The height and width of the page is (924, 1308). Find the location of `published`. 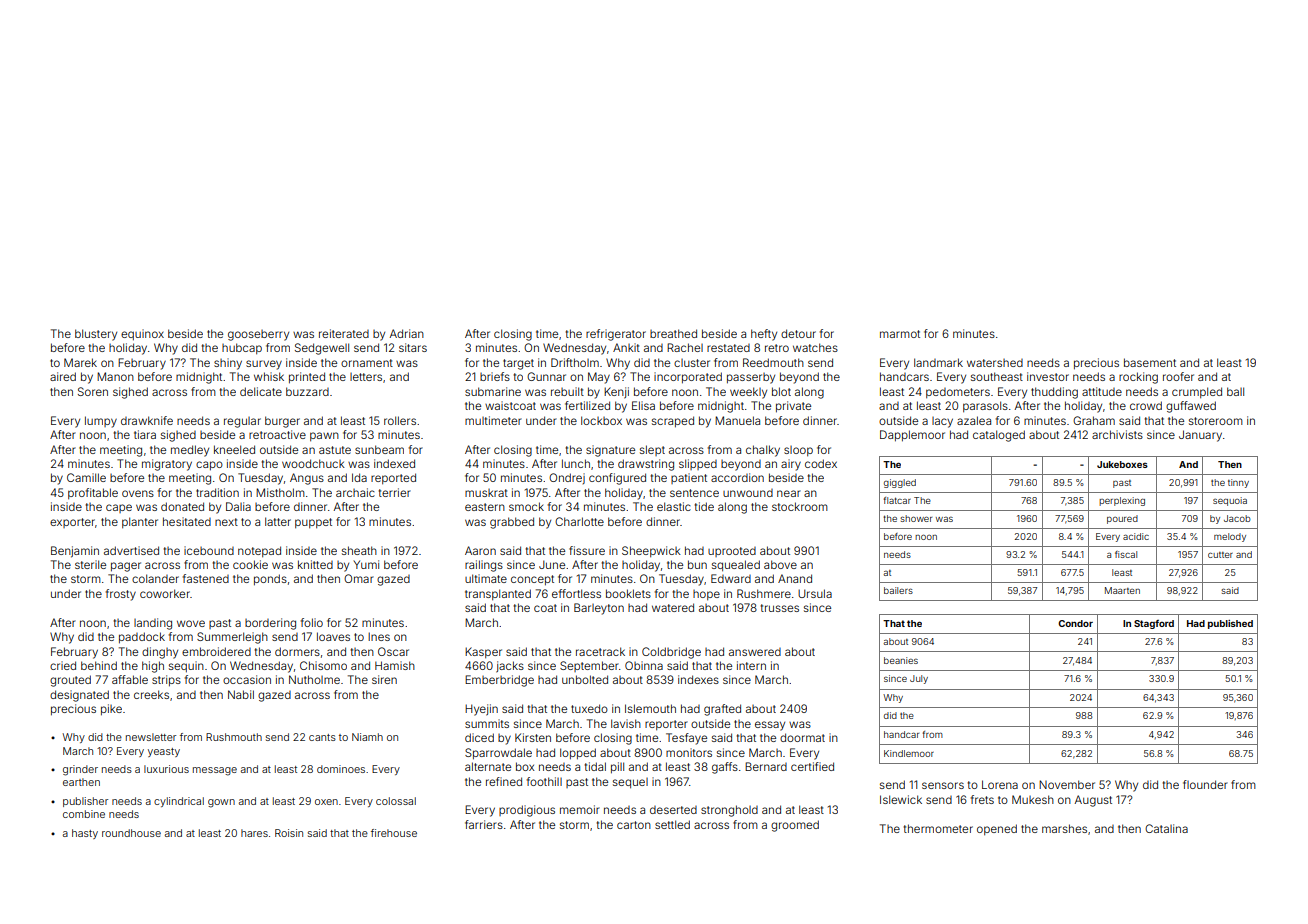

published is located at coordinates (1230, 624).
